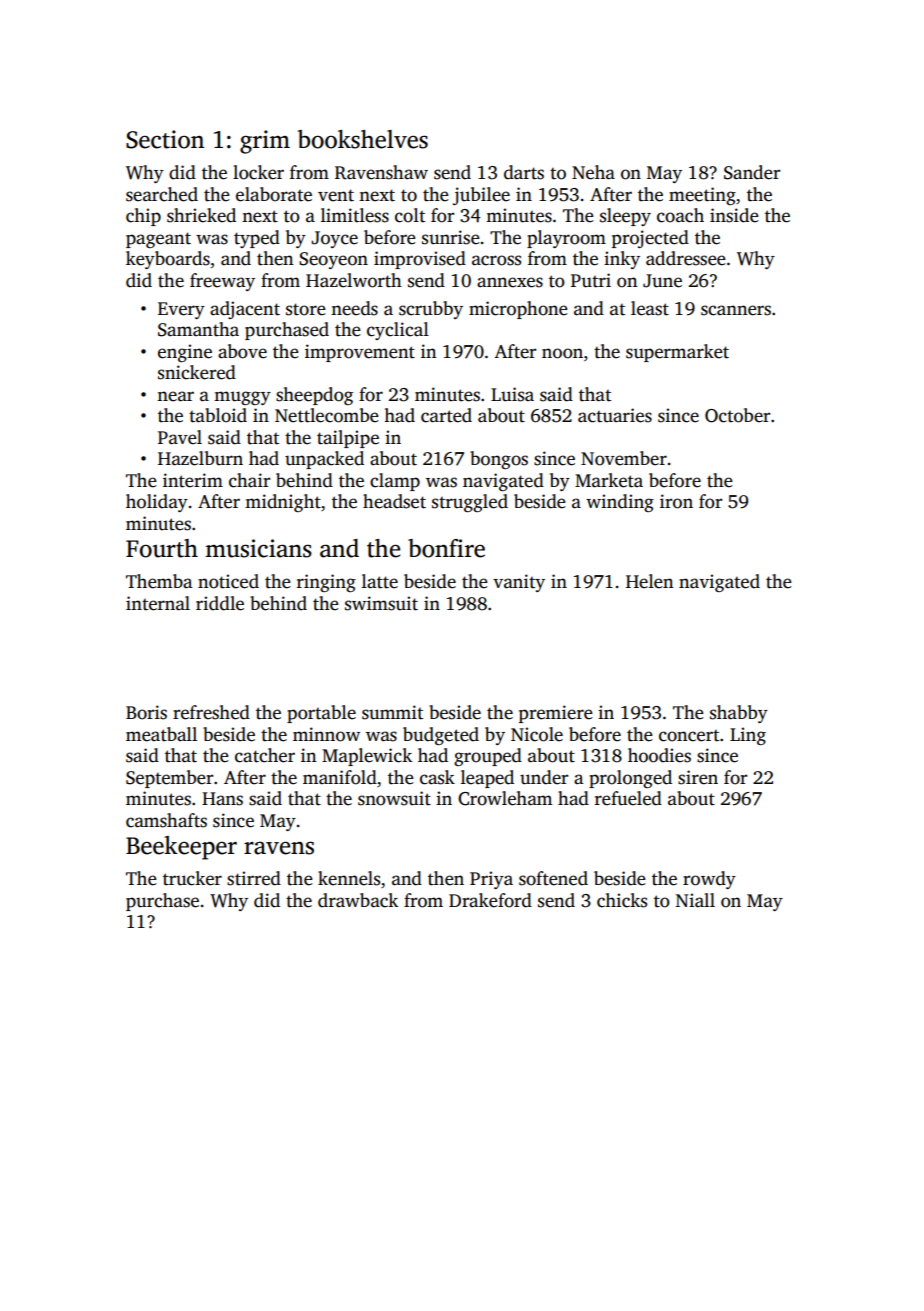  Describe the element at coordinates (192, 878) in the image. I see `trucker` at that location.
